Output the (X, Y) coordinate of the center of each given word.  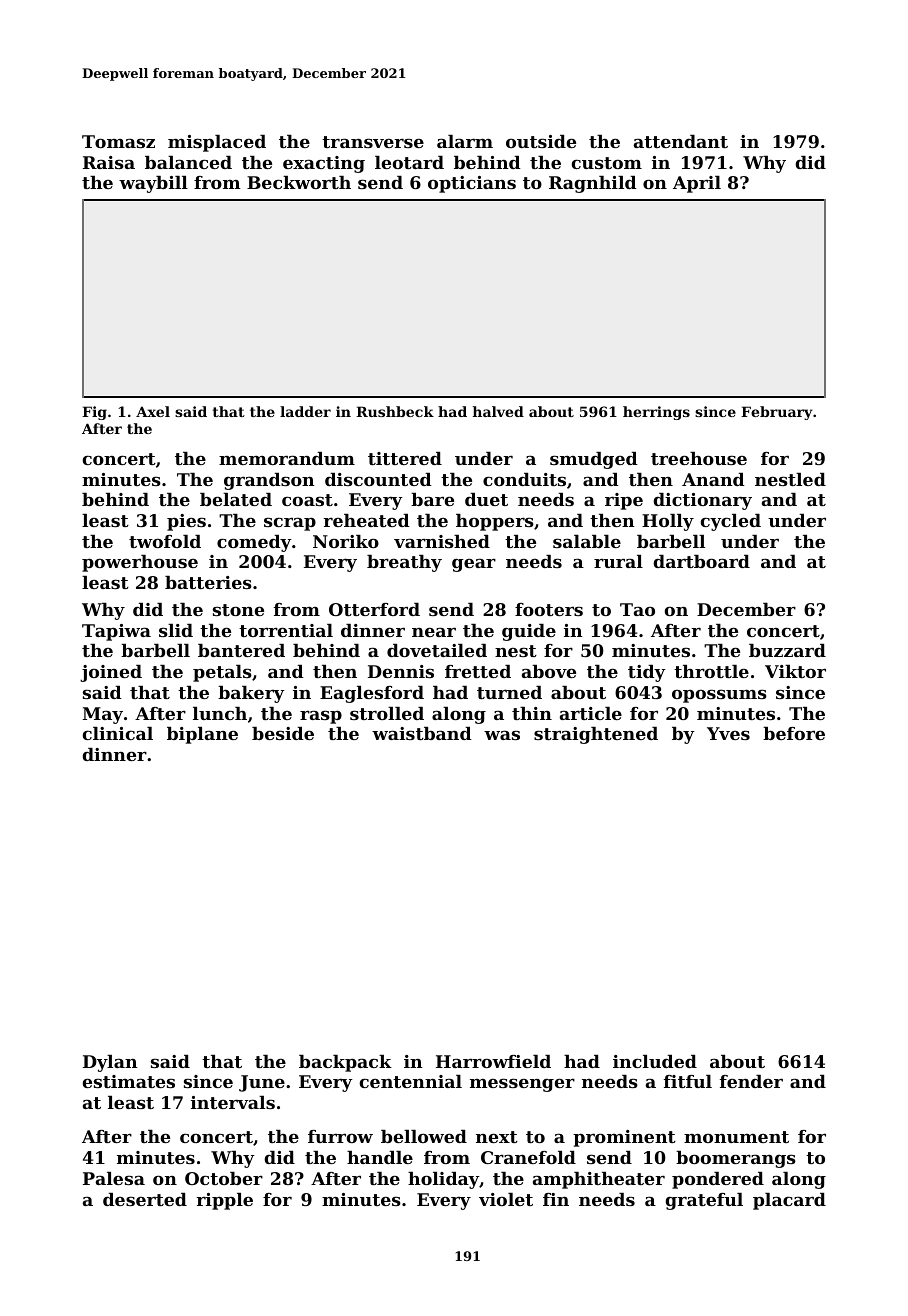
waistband (422, 733)
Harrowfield (493, 1061)
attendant (681, 141)
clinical (117, 733)
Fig (94, 413)
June (262, 1083)
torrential (286, 630)
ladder (305, 411)
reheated (366, 520)
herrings (656, 413)
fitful (688, 1081)
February (777, 413)
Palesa (114, 1178)
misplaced (217, 143)
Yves (728, 733)
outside (541, 141)
